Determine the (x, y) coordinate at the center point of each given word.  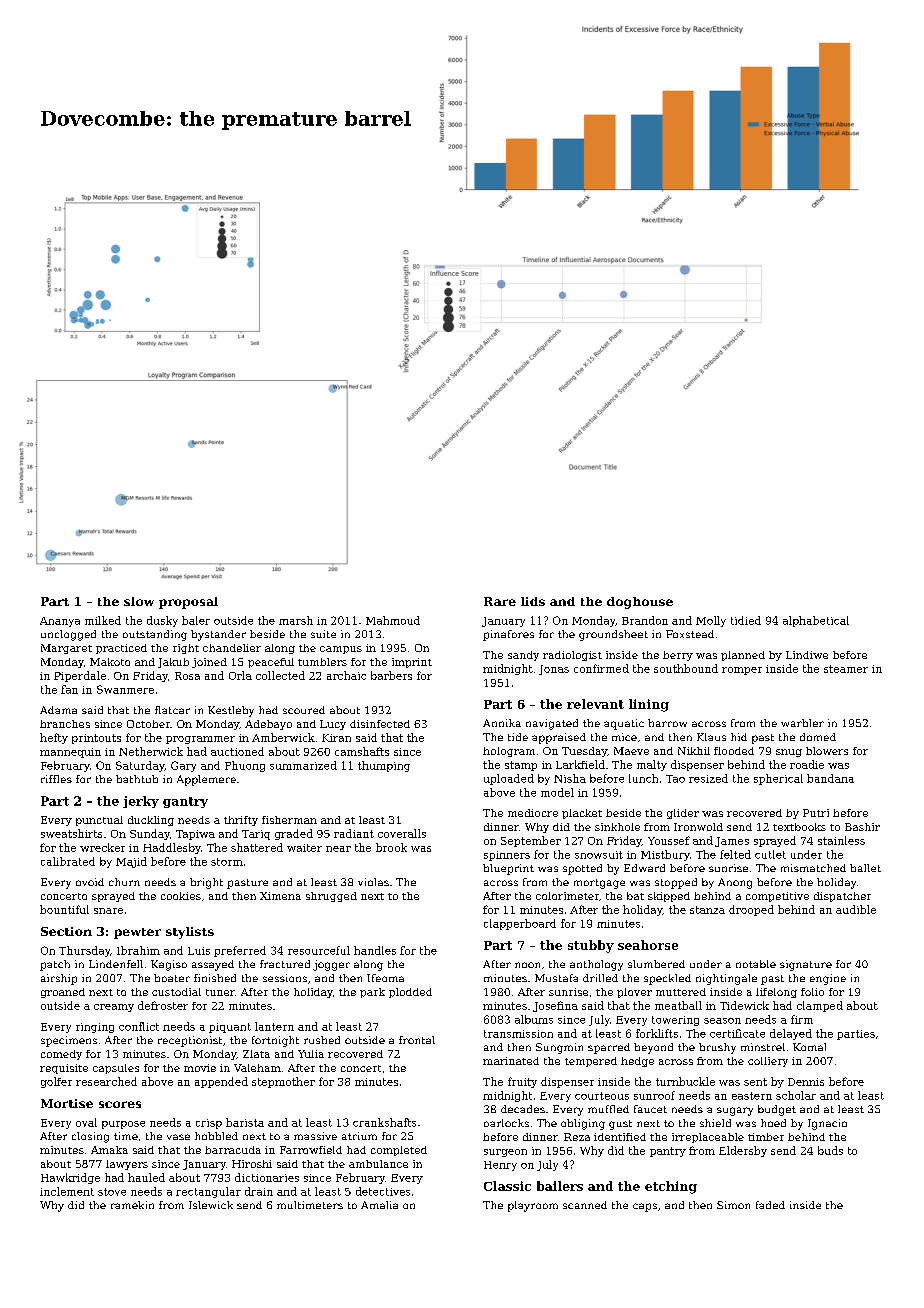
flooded (734, 751)
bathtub (137, 779)
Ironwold (698, 827)
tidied (746, 620)
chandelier (232, 648)
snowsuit (599, 855)
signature (806, 965)
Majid (131, 862)
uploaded (509, 779)
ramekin (132, 1205)
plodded (410, 993)
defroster (163, 1005)
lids (533, 601)
